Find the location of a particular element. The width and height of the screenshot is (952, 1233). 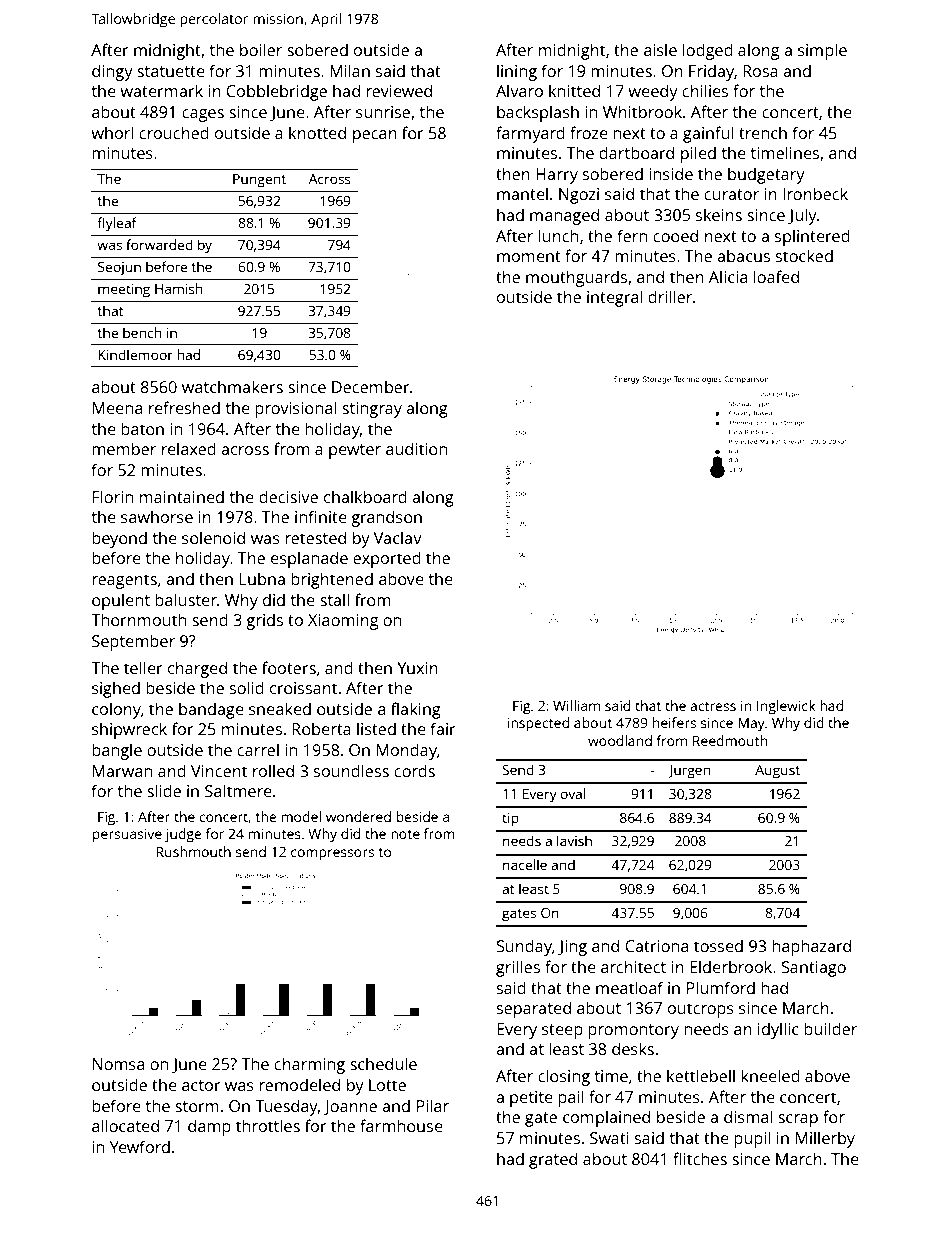

loafed is located at coordinates (776, 276).
